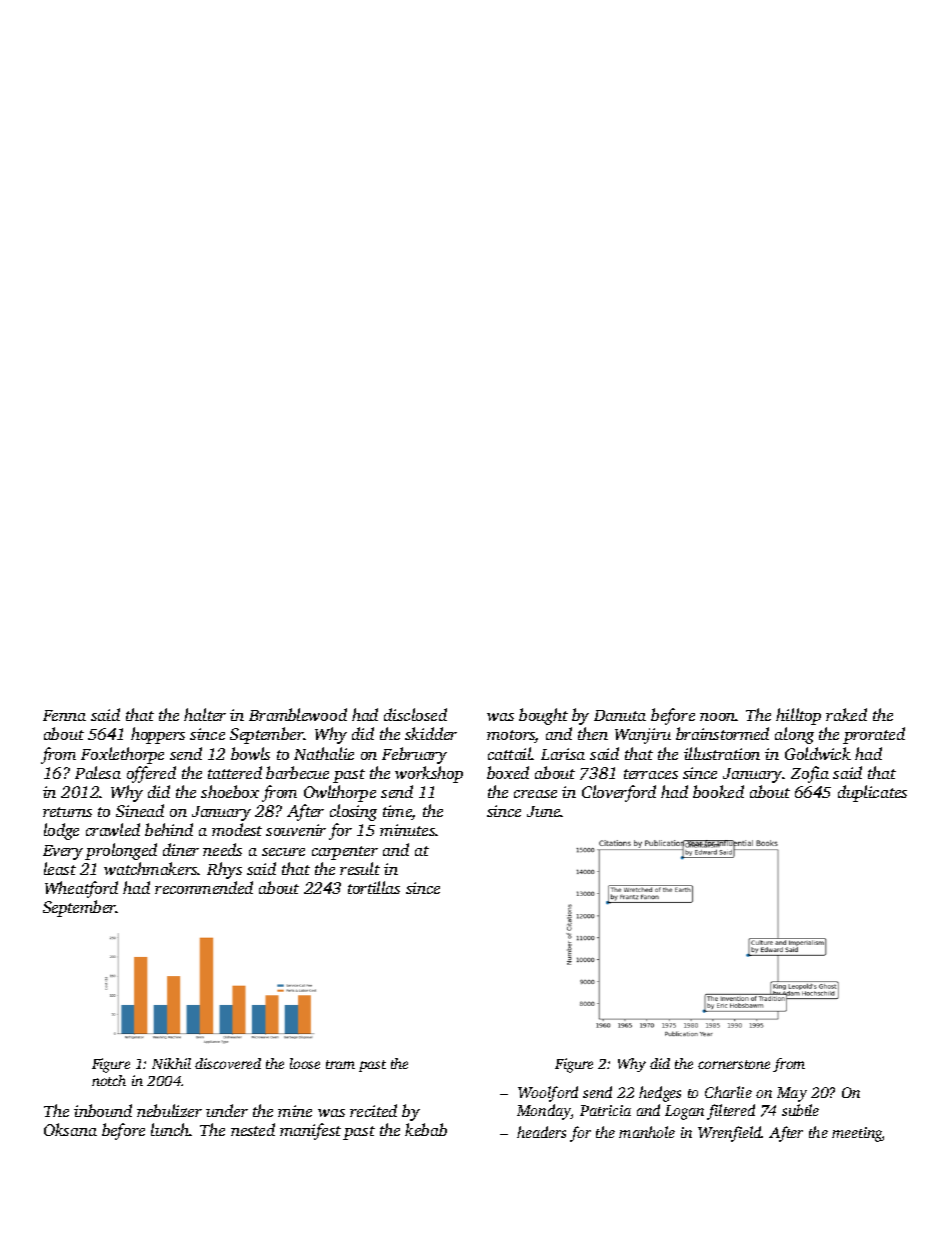 The height and width of the page is (1233, 952). Describe the element at coordinates (407, 830) in the page. I see `minutes` at that location.
